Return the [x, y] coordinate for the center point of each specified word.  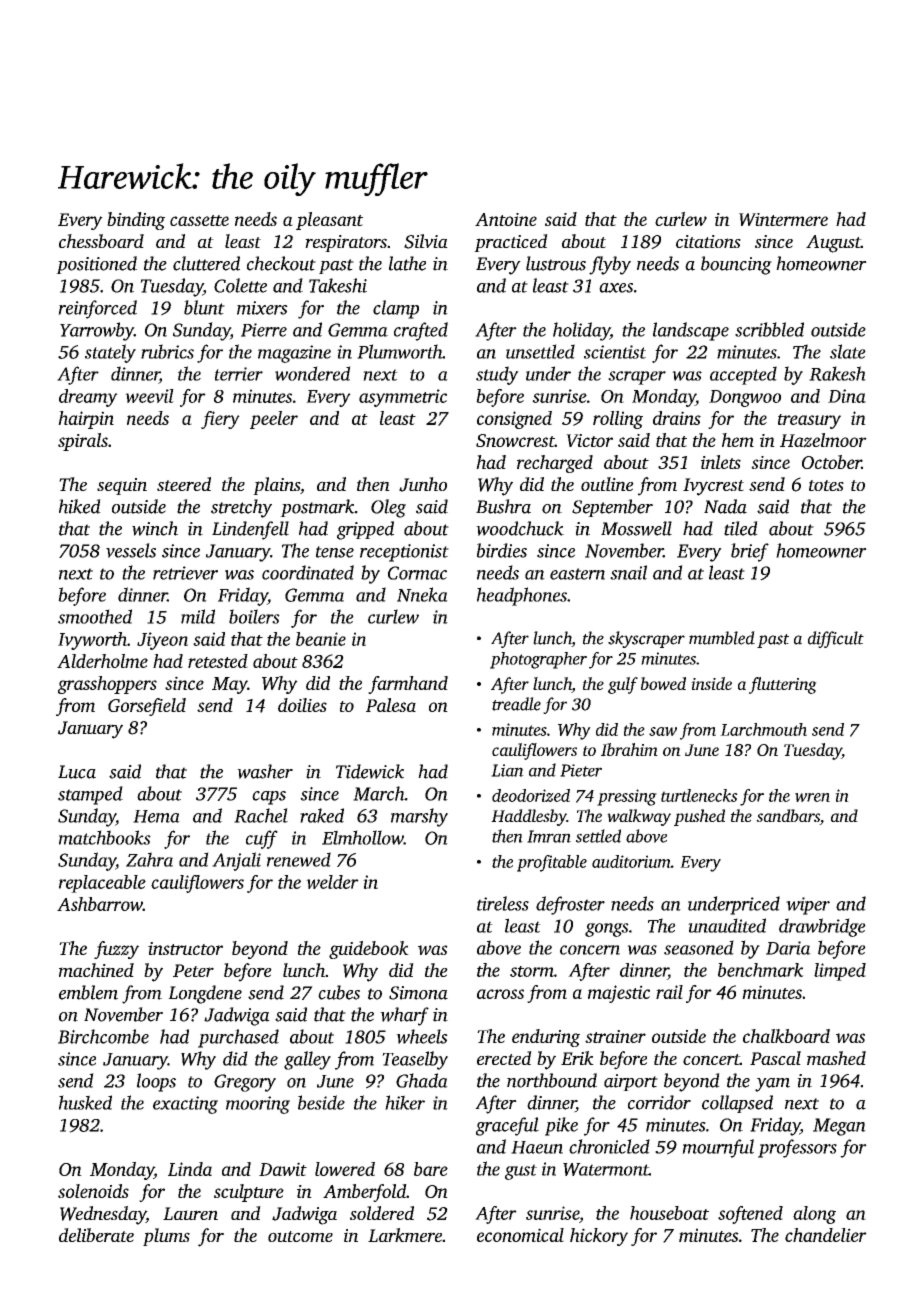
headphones [522, 596]
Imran [549, 836]
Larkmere [405, 1235]
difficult [836, 639]
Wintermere [783, 219]
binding [136, 221]
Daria [788, 948]
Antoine [506, 219]
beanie [321, 639]
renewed [299, 859]
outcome [300, 1236]
